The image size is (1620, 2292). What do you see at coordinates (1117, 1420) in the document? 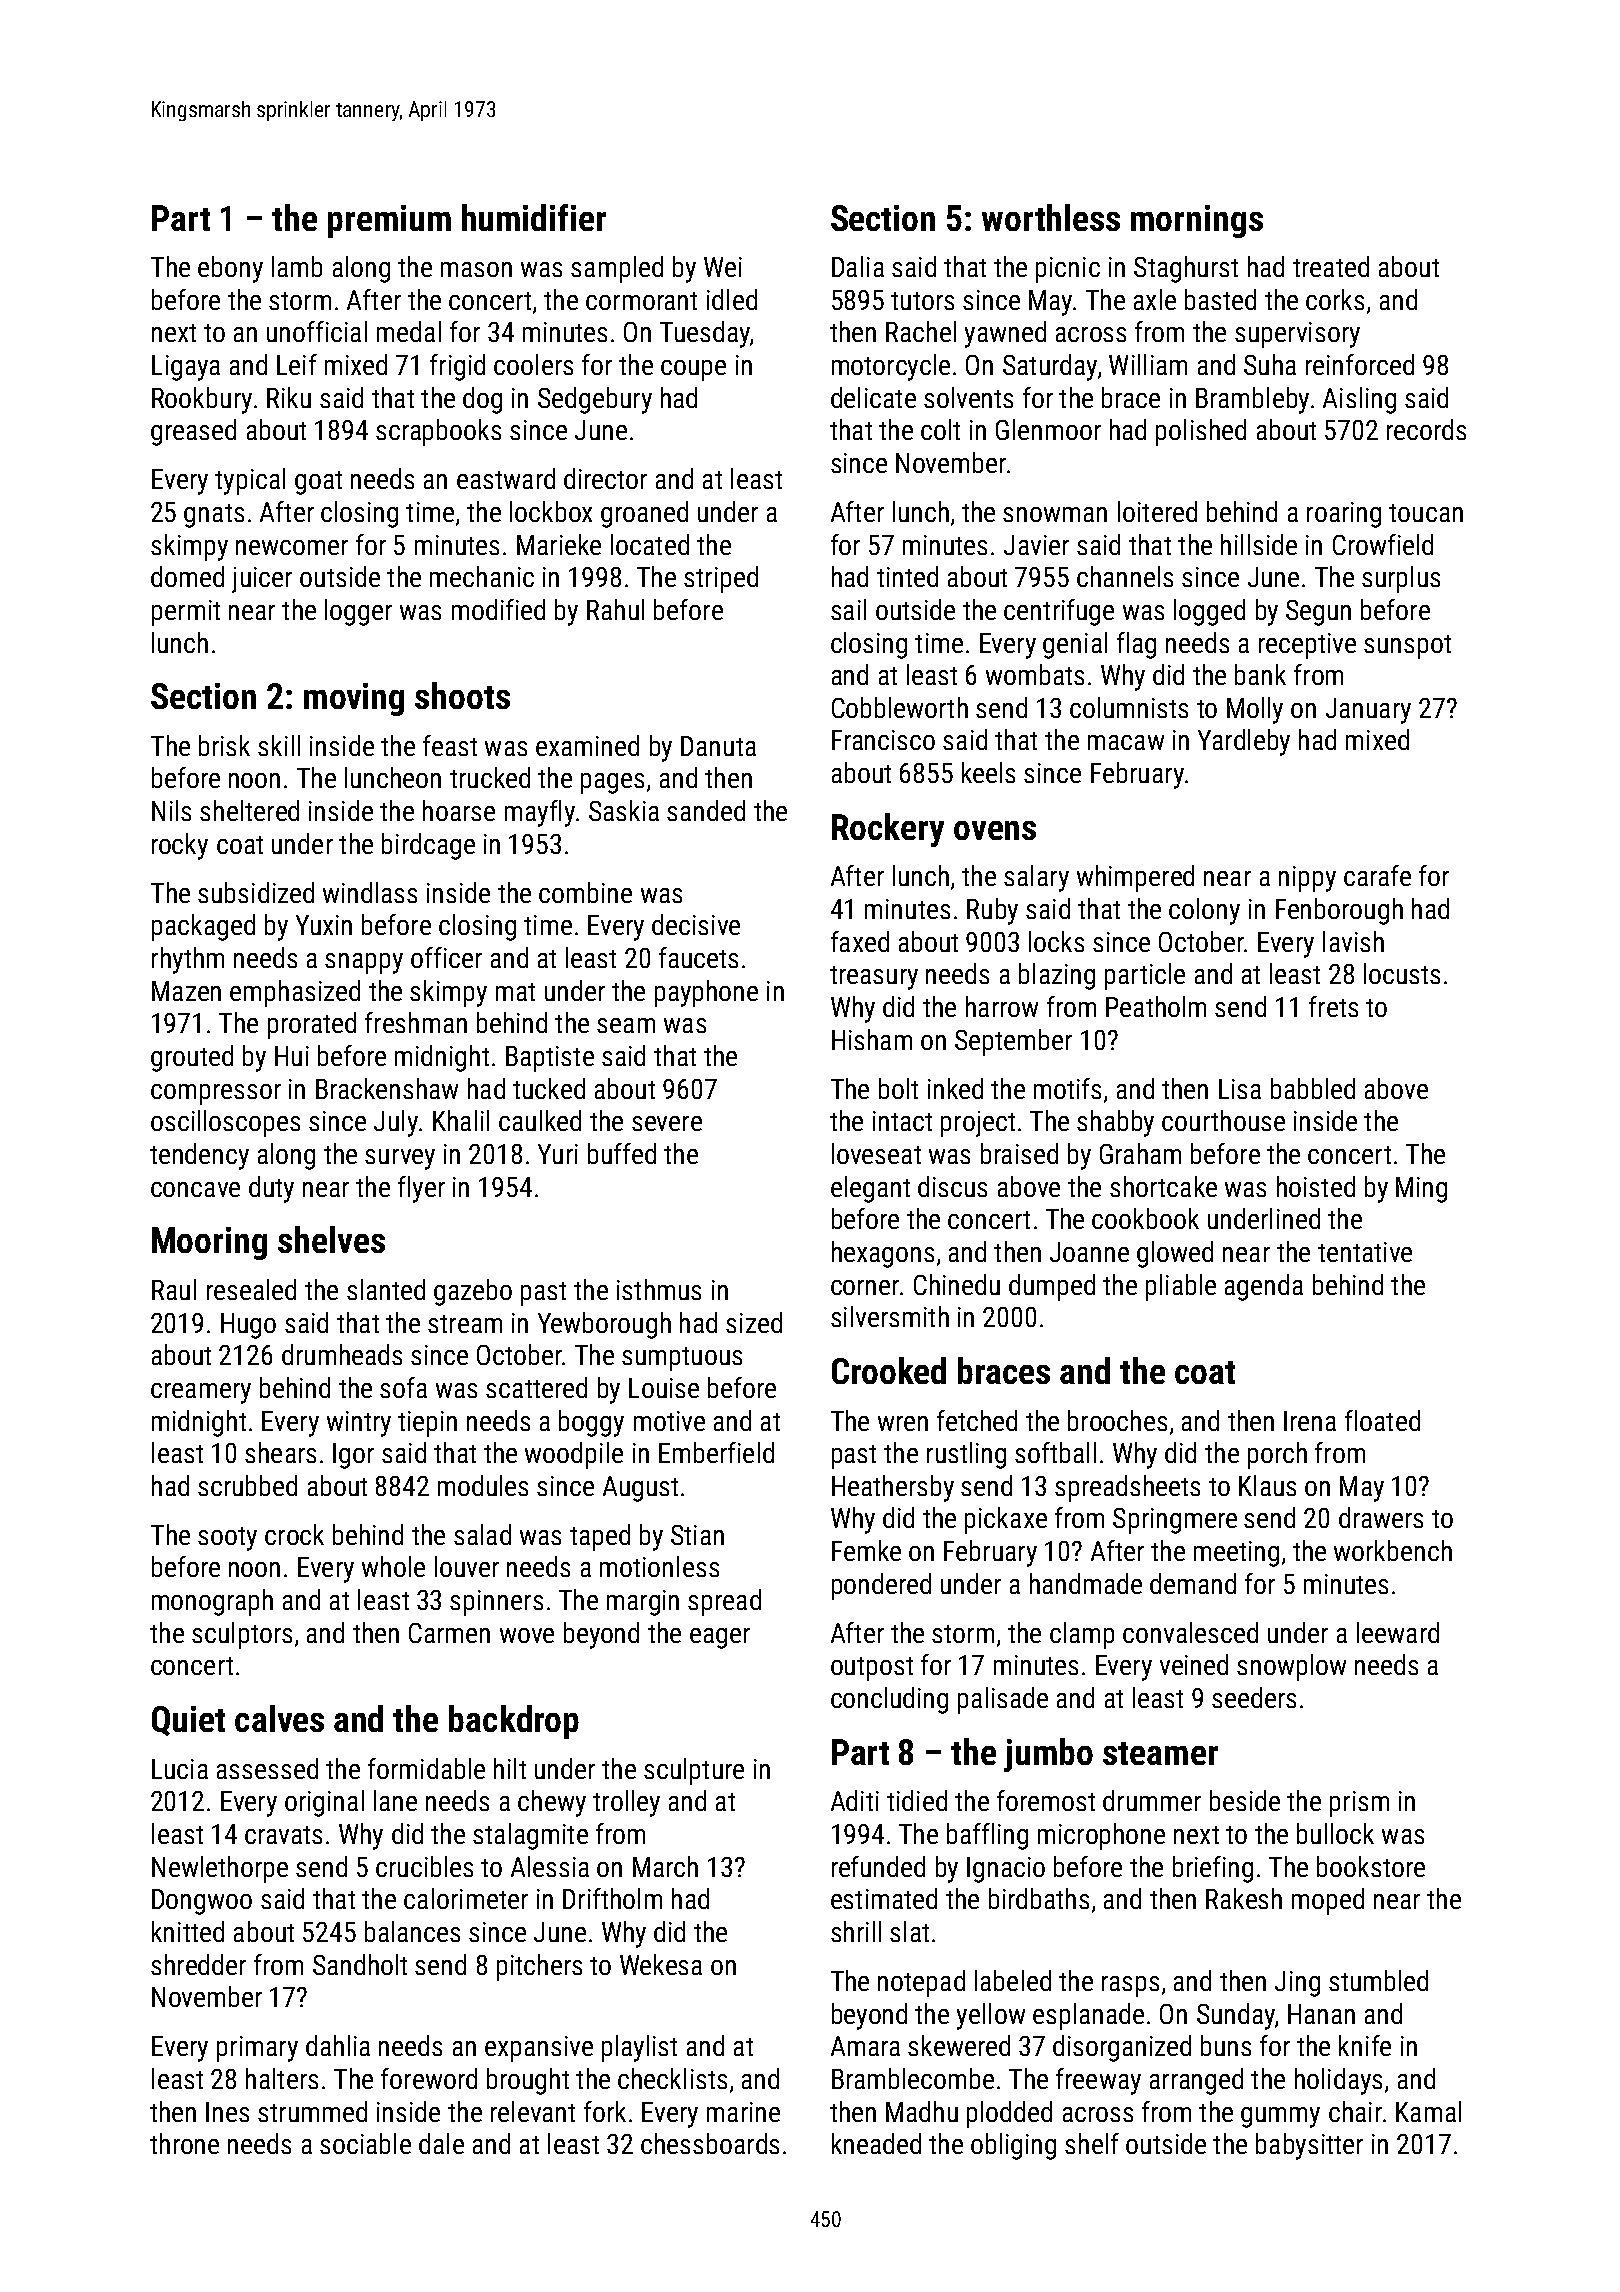
I see `brooches` at bounding box center [1117, 1420].
